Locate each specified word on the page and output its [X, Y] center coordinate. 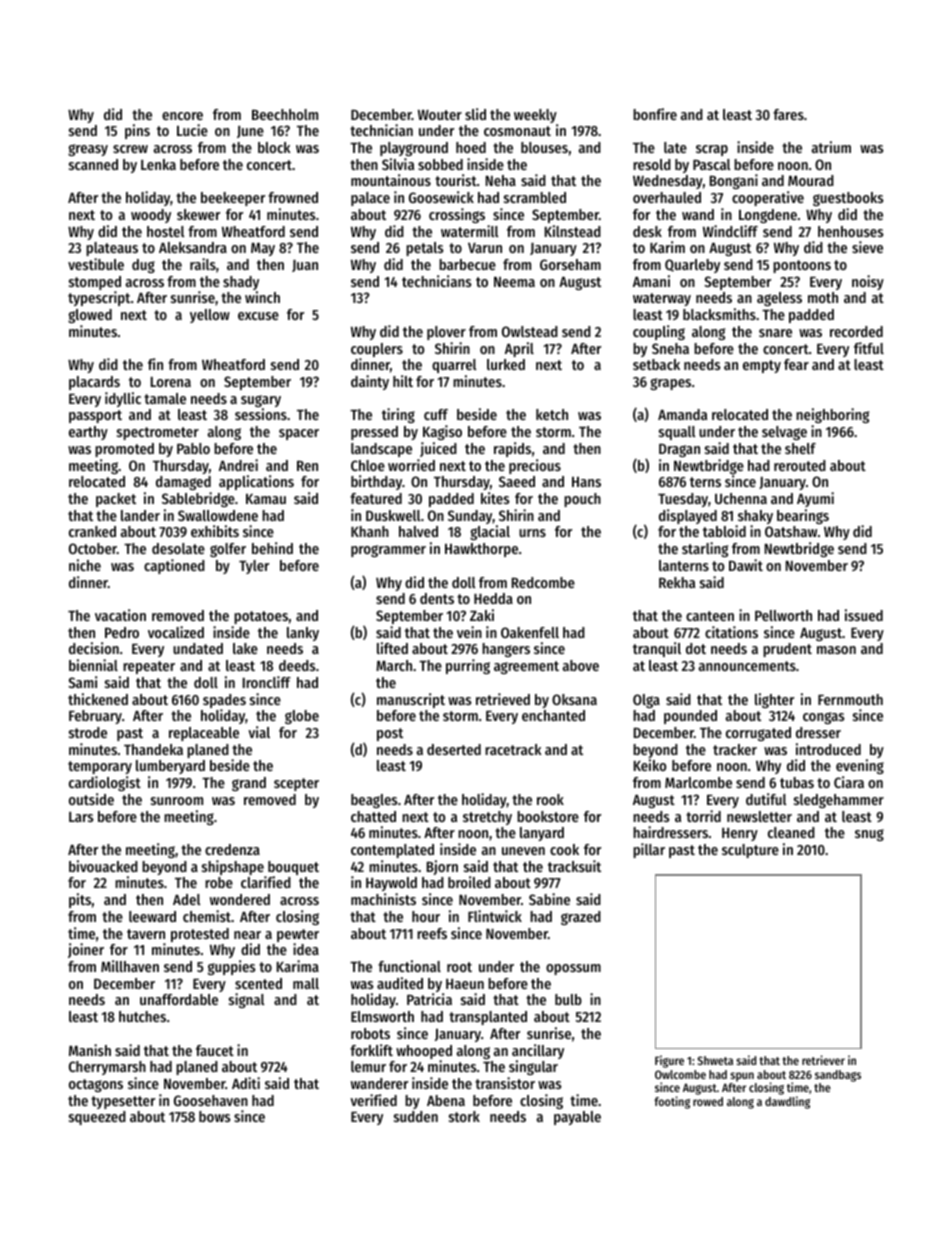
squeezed [97, 1118]
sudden [416, 1116]
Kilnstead [573, 231]
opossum [573, 969]
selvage [784, 433]
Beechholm [285, 114]
